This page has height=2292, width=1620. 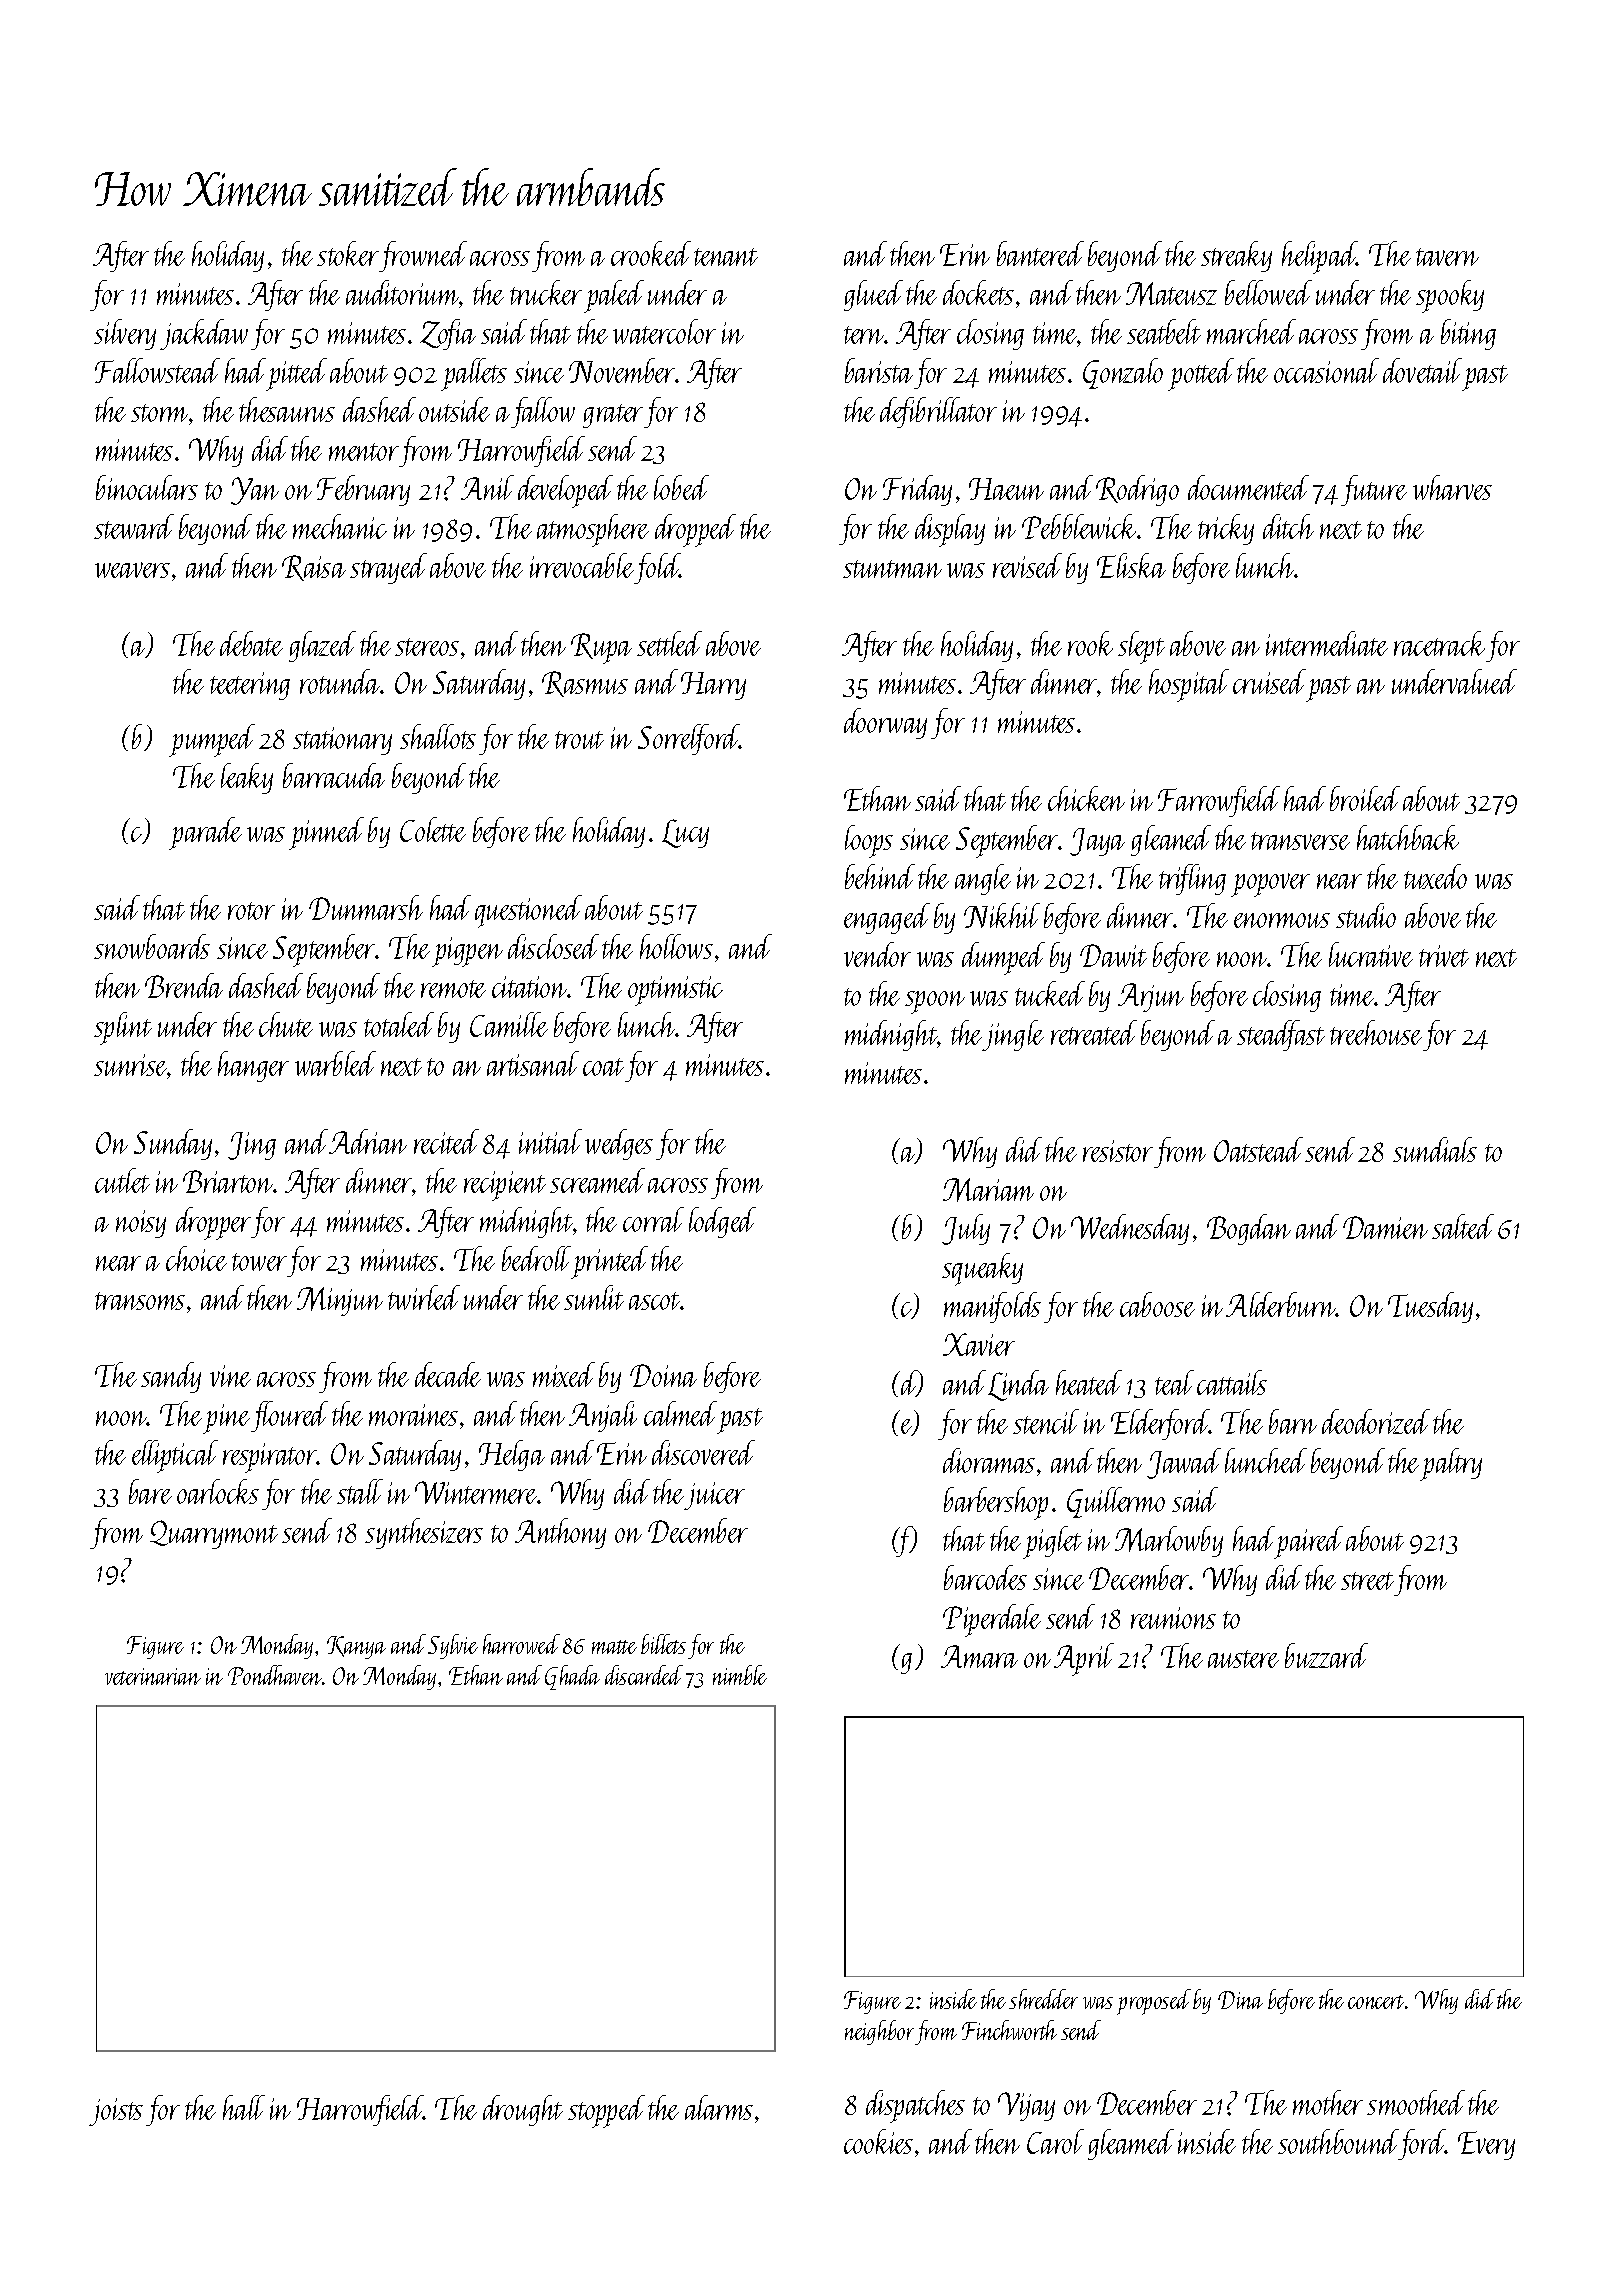 What do you see at coordinates (606, 2111) in the page?
I see `stopped` at bounding box center [606, 2111].
